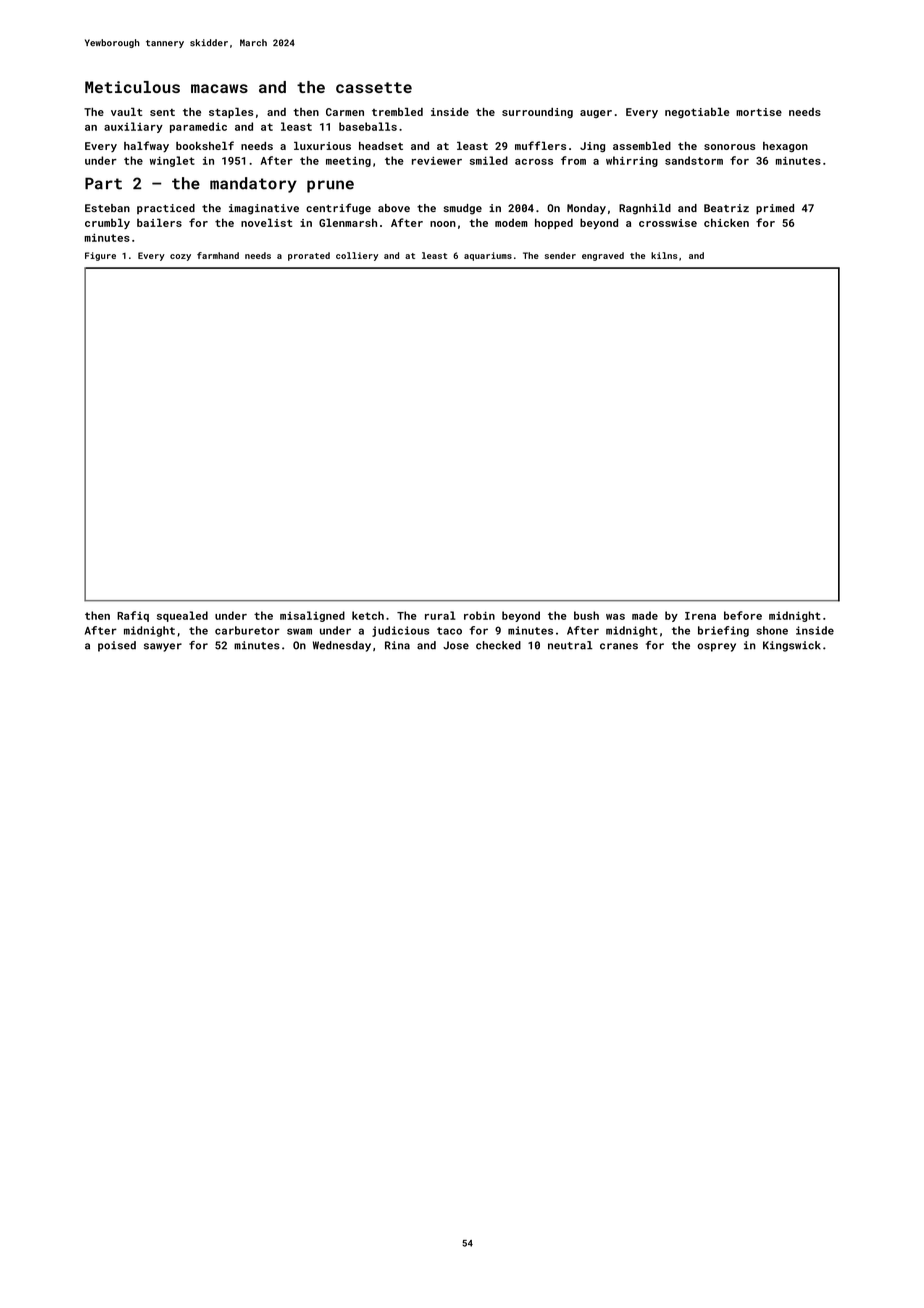 The image size is (924, 1308). What do you see at coordinates (759, 112) in the screenshot?
I see `mortise` at bounding box center [759, 112].
